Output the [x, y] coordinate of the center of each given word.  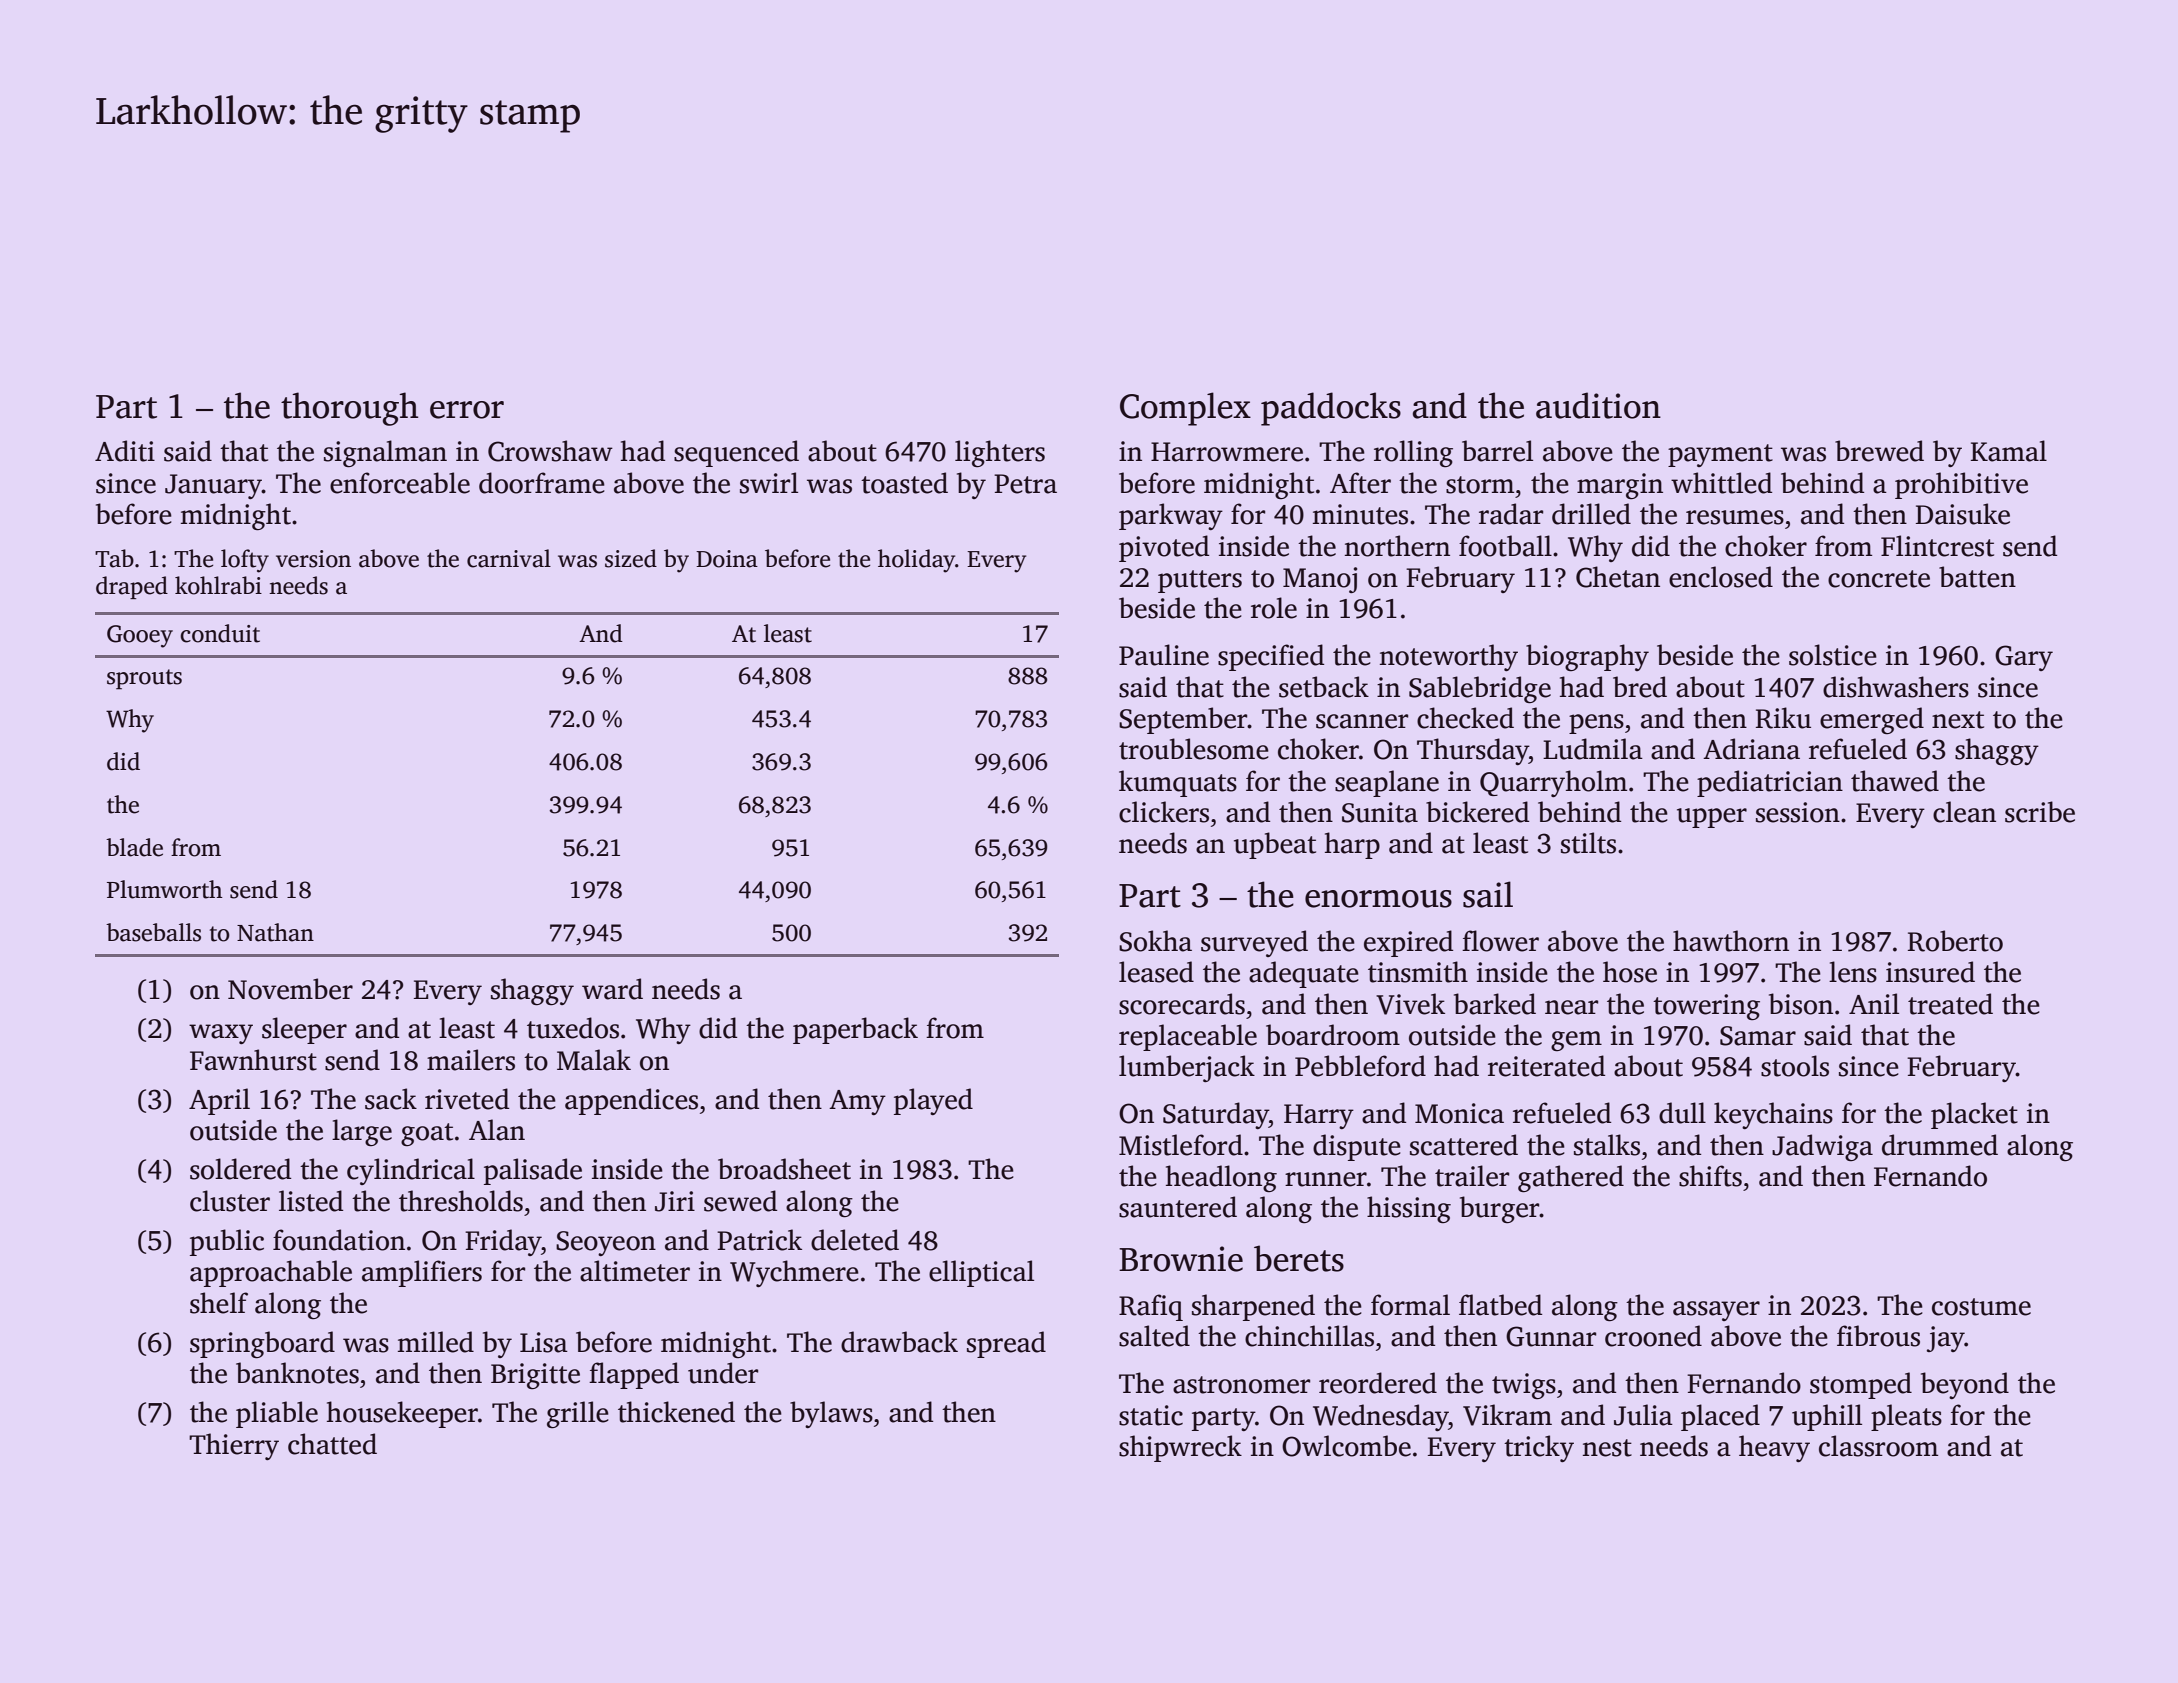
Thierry [234, 1446]
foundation [339, 1240]
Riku [1783, 718]
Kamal [2009, 451]
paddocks [1331, 409]
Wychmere [794, 1273]
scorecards [1182, 1004]
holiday [916, 561]
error [467, 410]
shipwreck [1180, 1448]
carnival [509, 558]
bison [1801, 1004]
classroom [1878, 1446]
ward [612, 989]
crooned [1653, 1336]
